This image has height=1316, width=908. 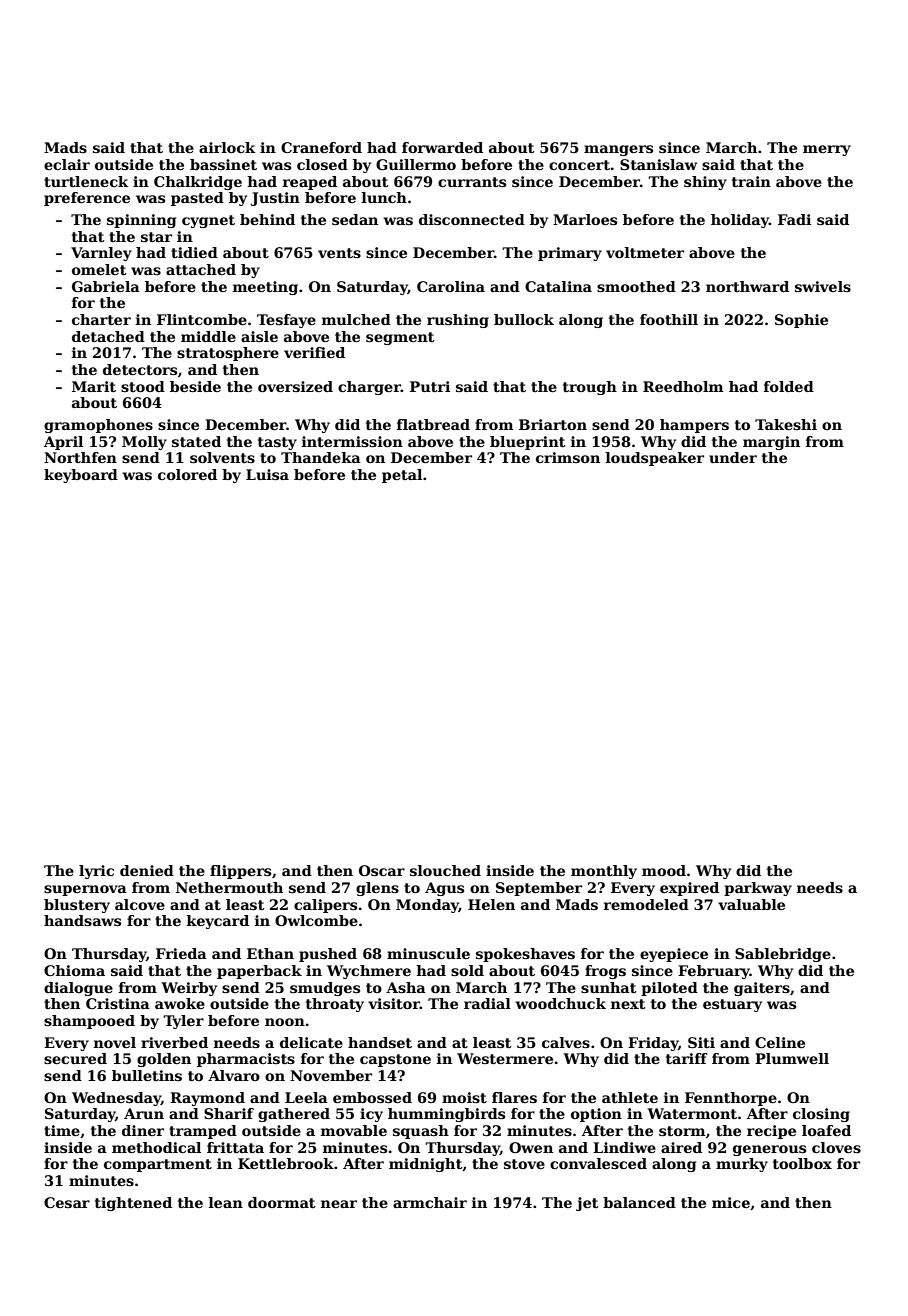 What do you see at coordinates (568, 457) in the image?
I see `crimson` at bounding box center [568, 457].
